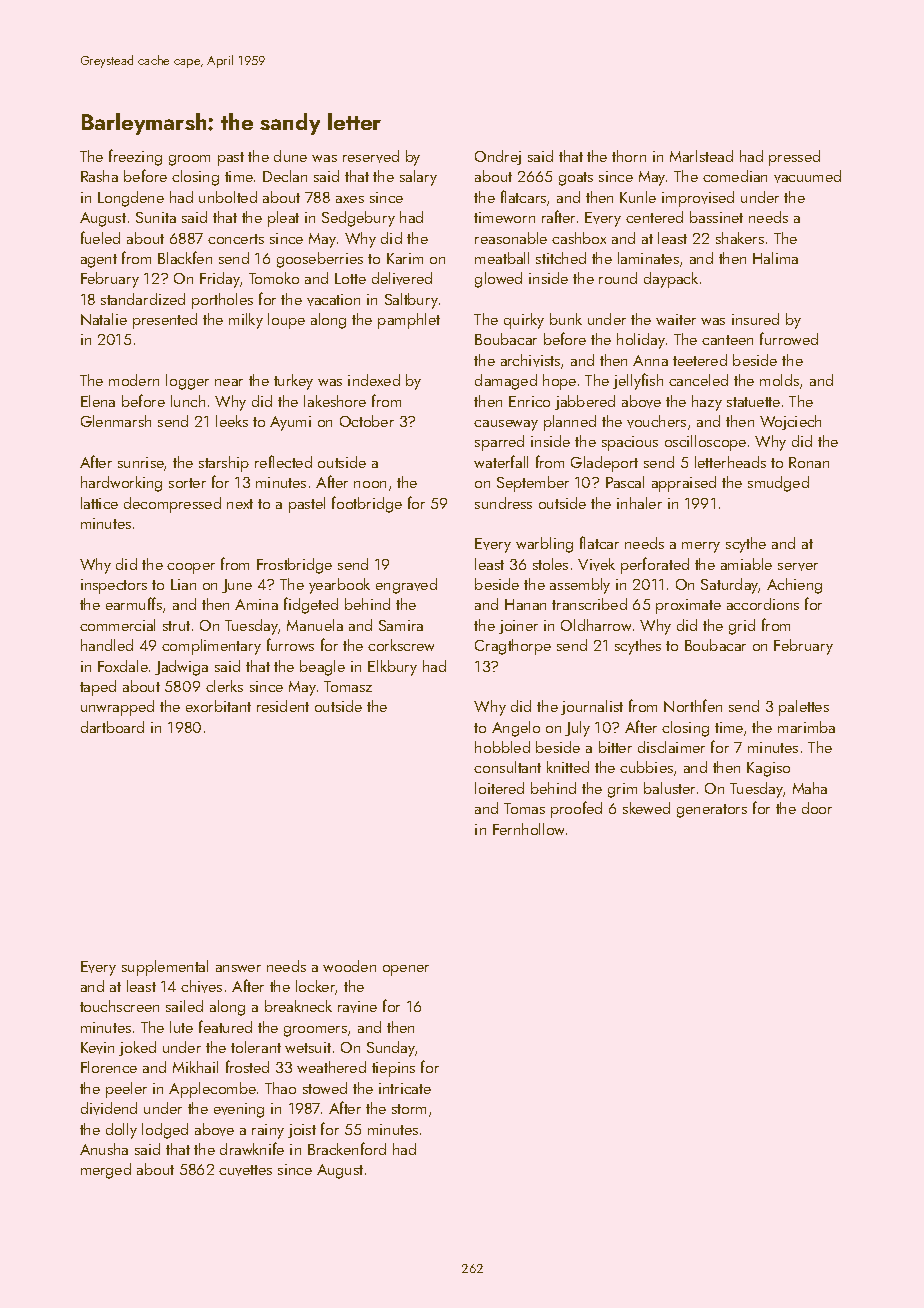 The width and height of the screenshot is (924, 1308). I want to click on Karim, so click(405, 258).
